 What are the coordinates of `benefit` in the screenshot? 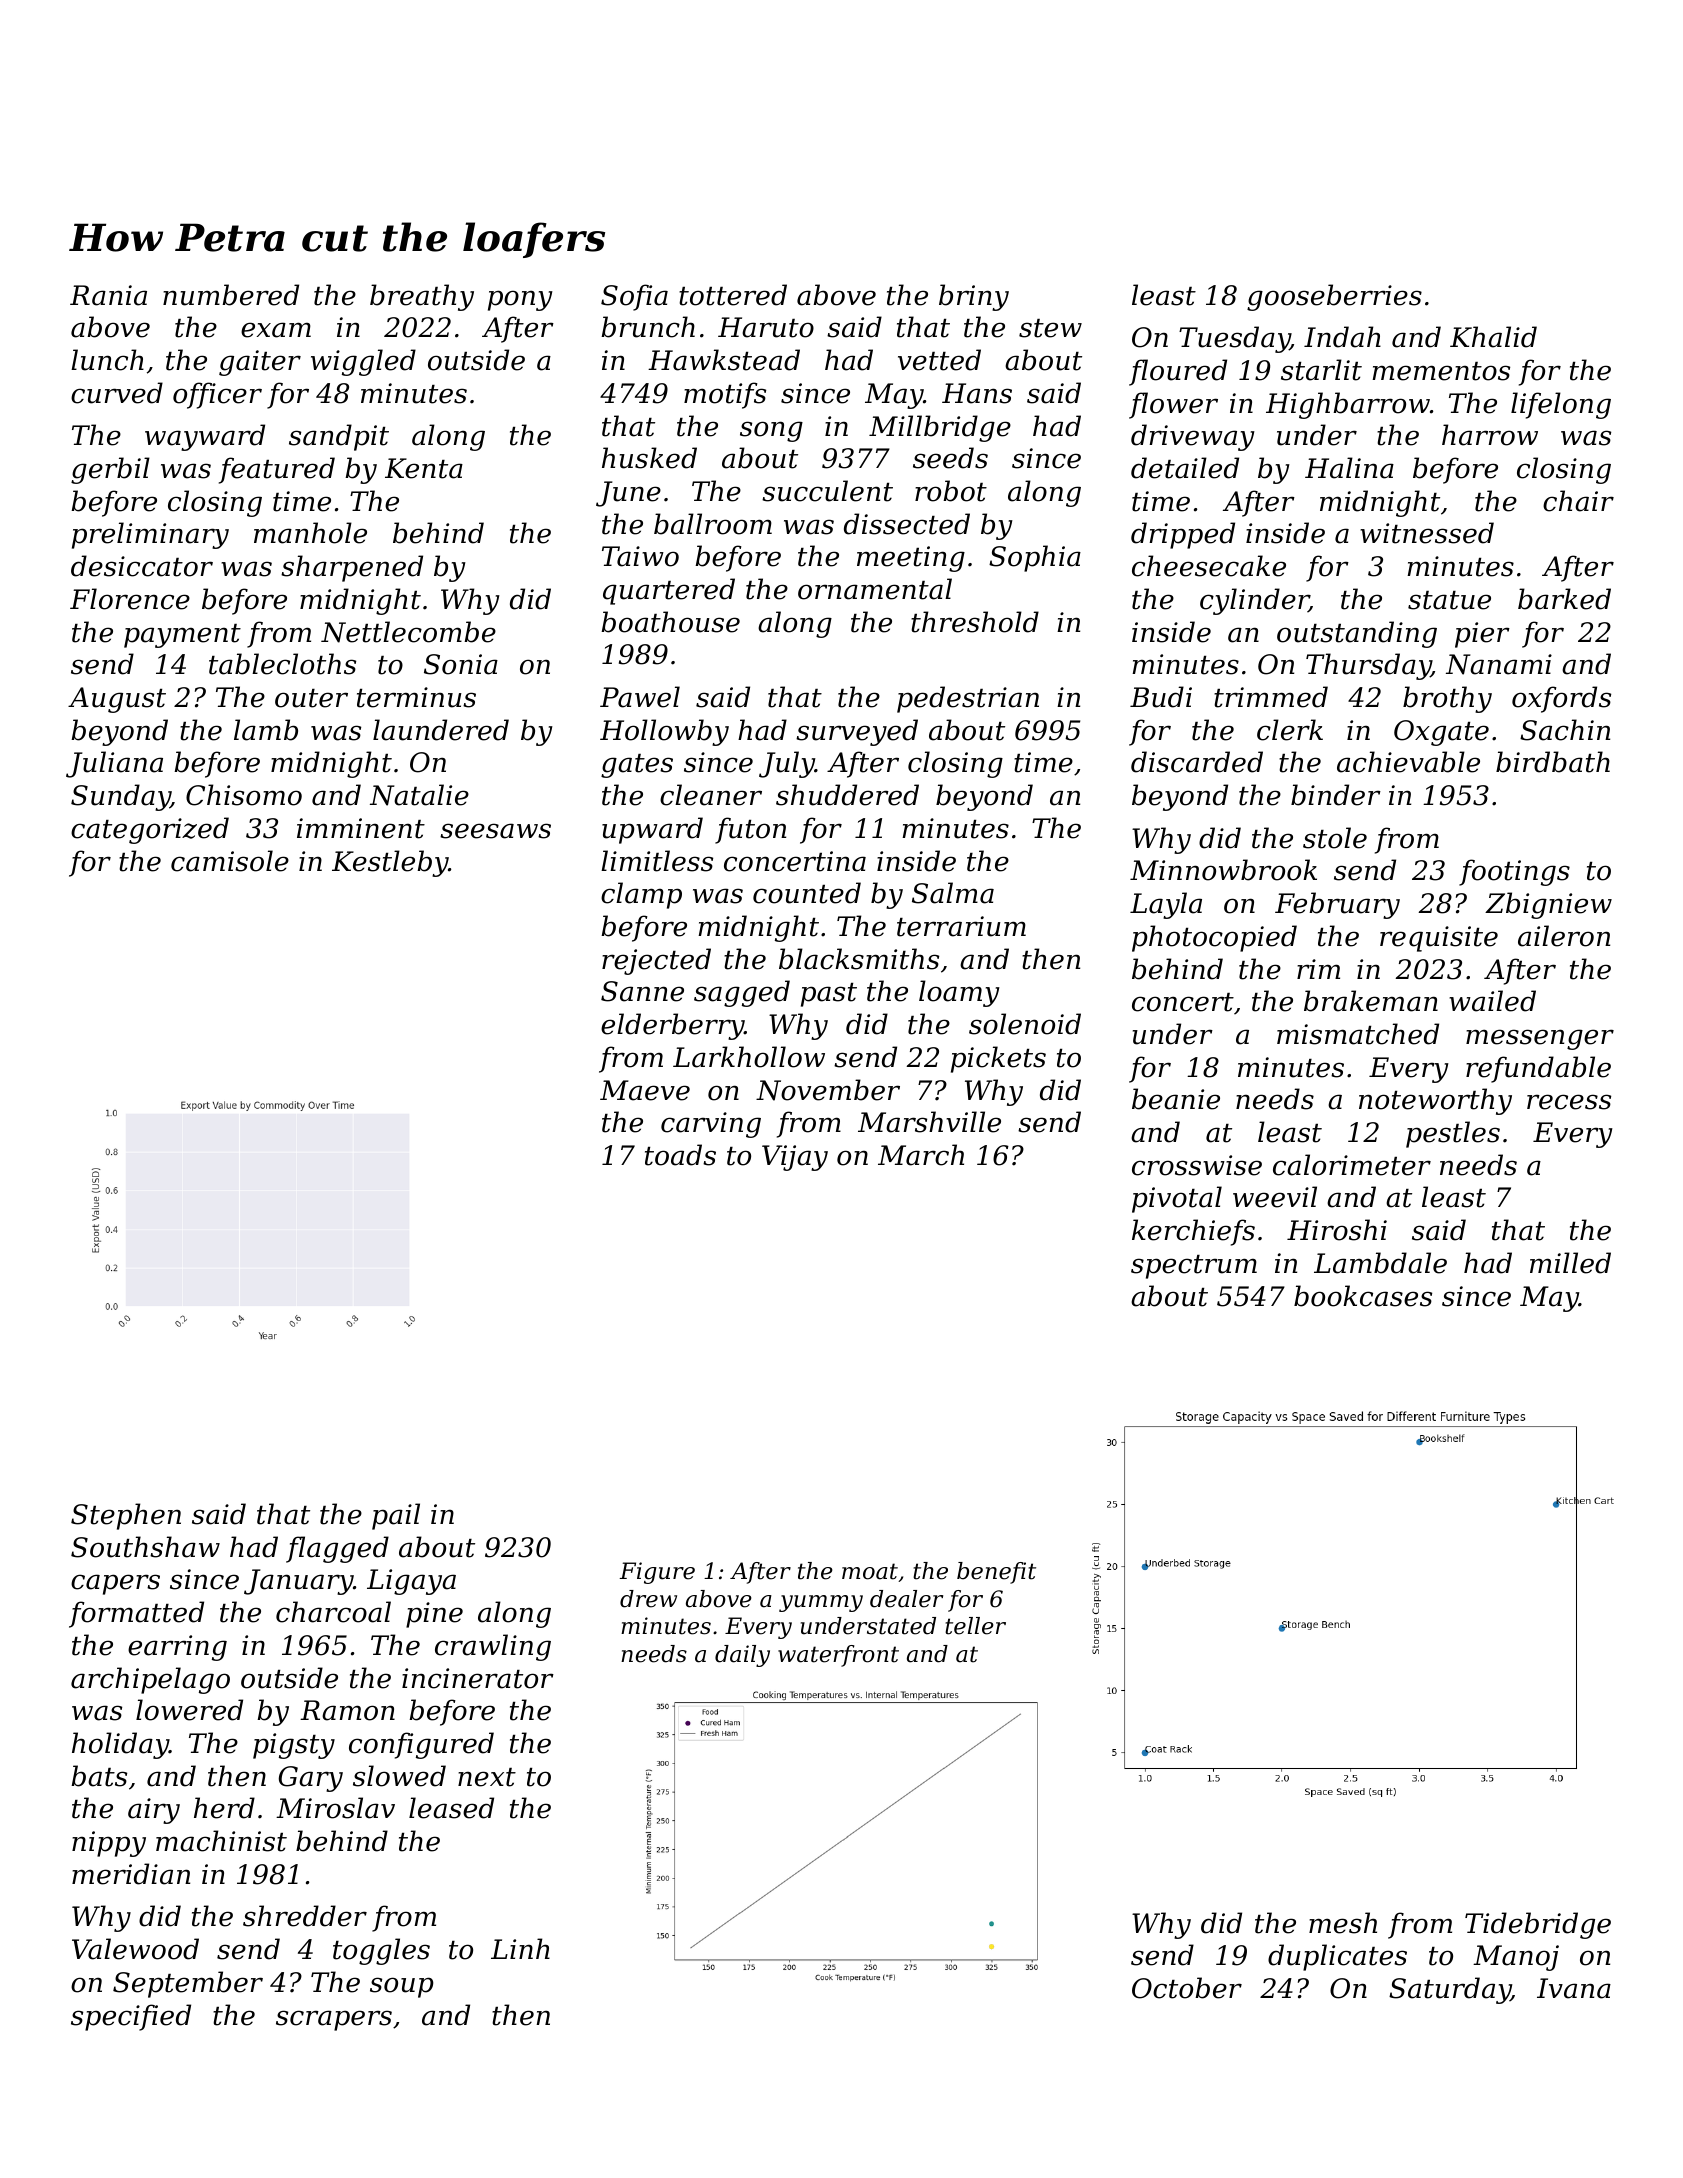 It's located at (996, 1573).
